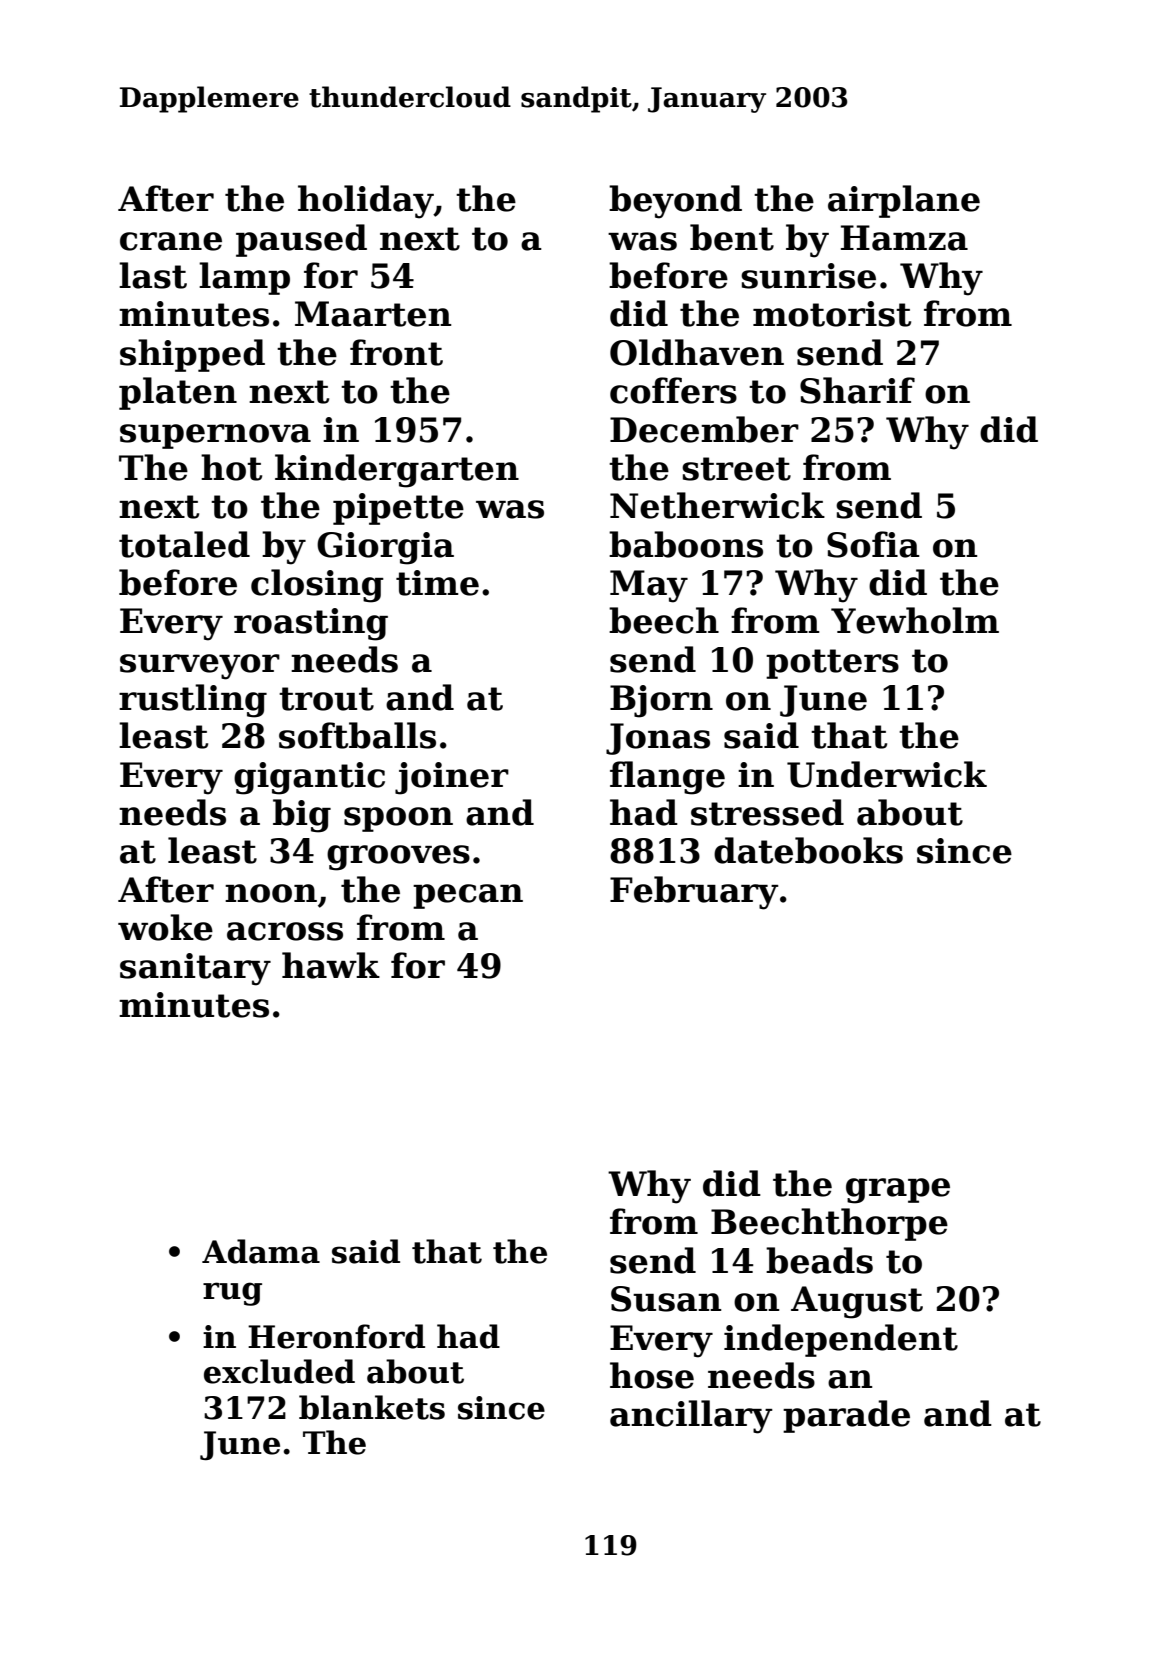 This screenshot has height=1654, width=1165. I want to click on excluded, so click(279, 1371).
